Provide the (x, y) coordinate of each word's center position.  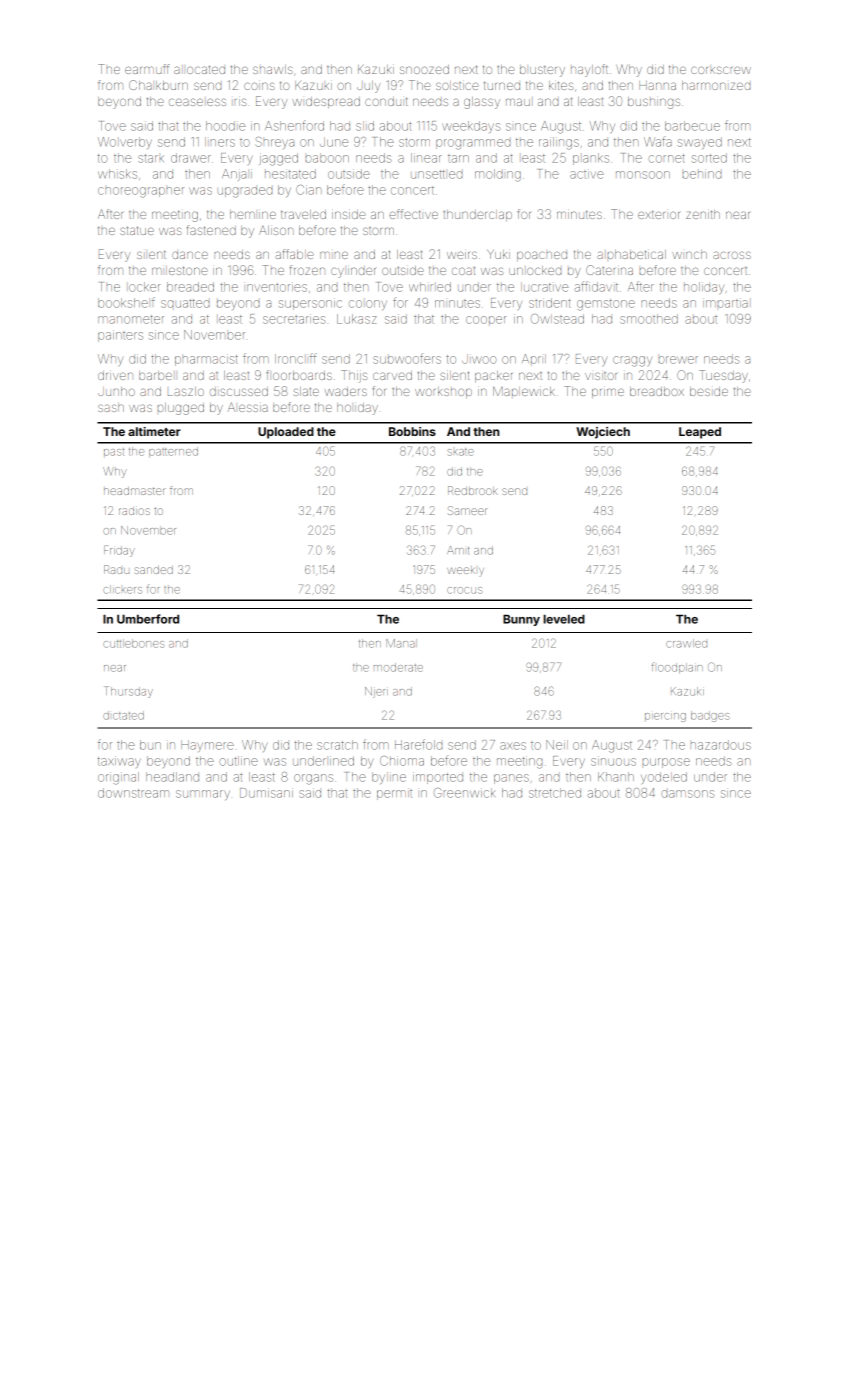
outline (238, 761)
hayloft (589, 70)
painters (120, 336)
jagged (278, 159)
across (732, 255)
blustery (542, 71)
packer (493, 376)
